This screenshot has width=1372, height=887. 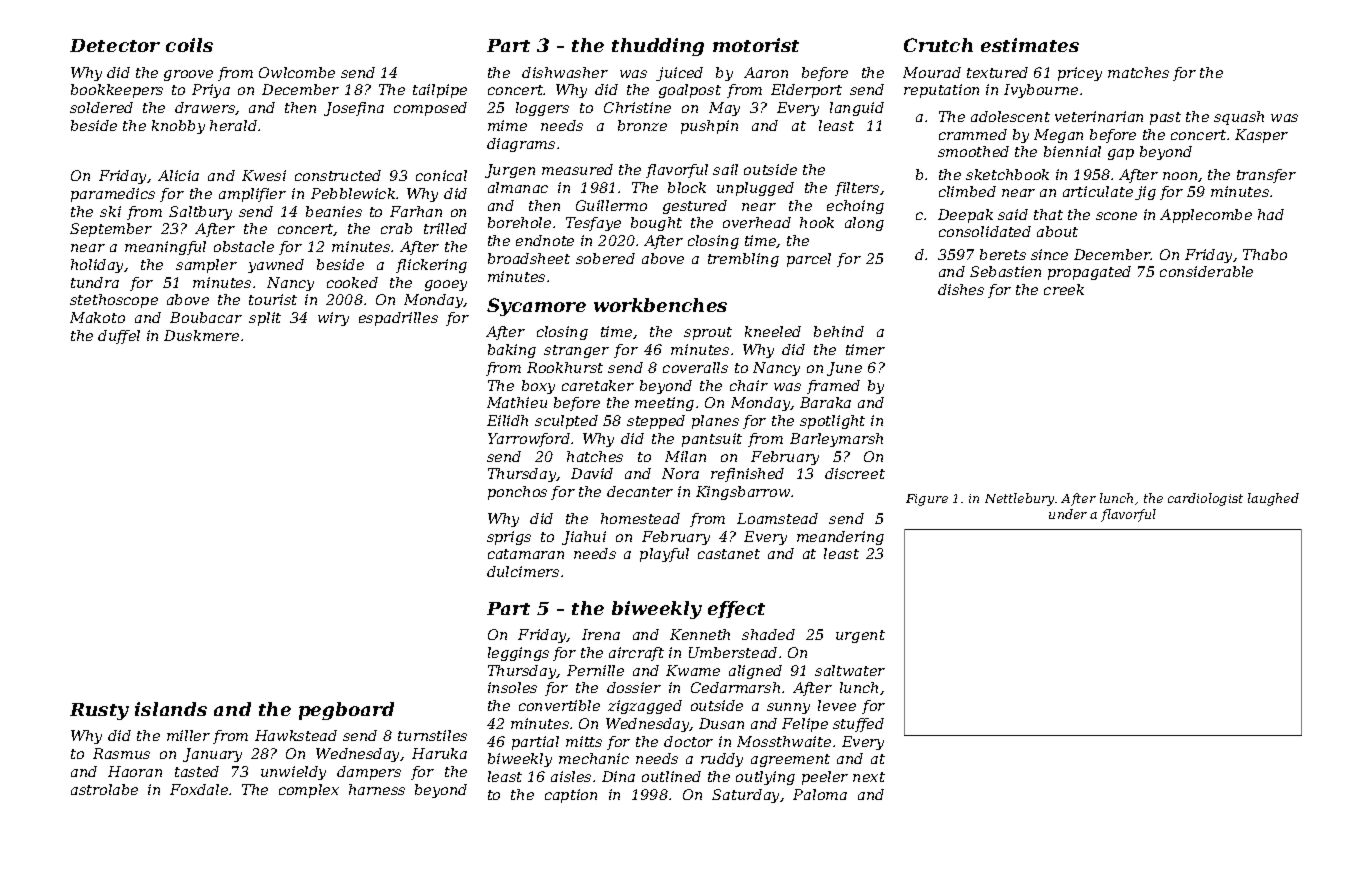 What do you see at coordinates (99, 711) in the screenshot?
I see `Rusty` at bounding box center [99, 711].
